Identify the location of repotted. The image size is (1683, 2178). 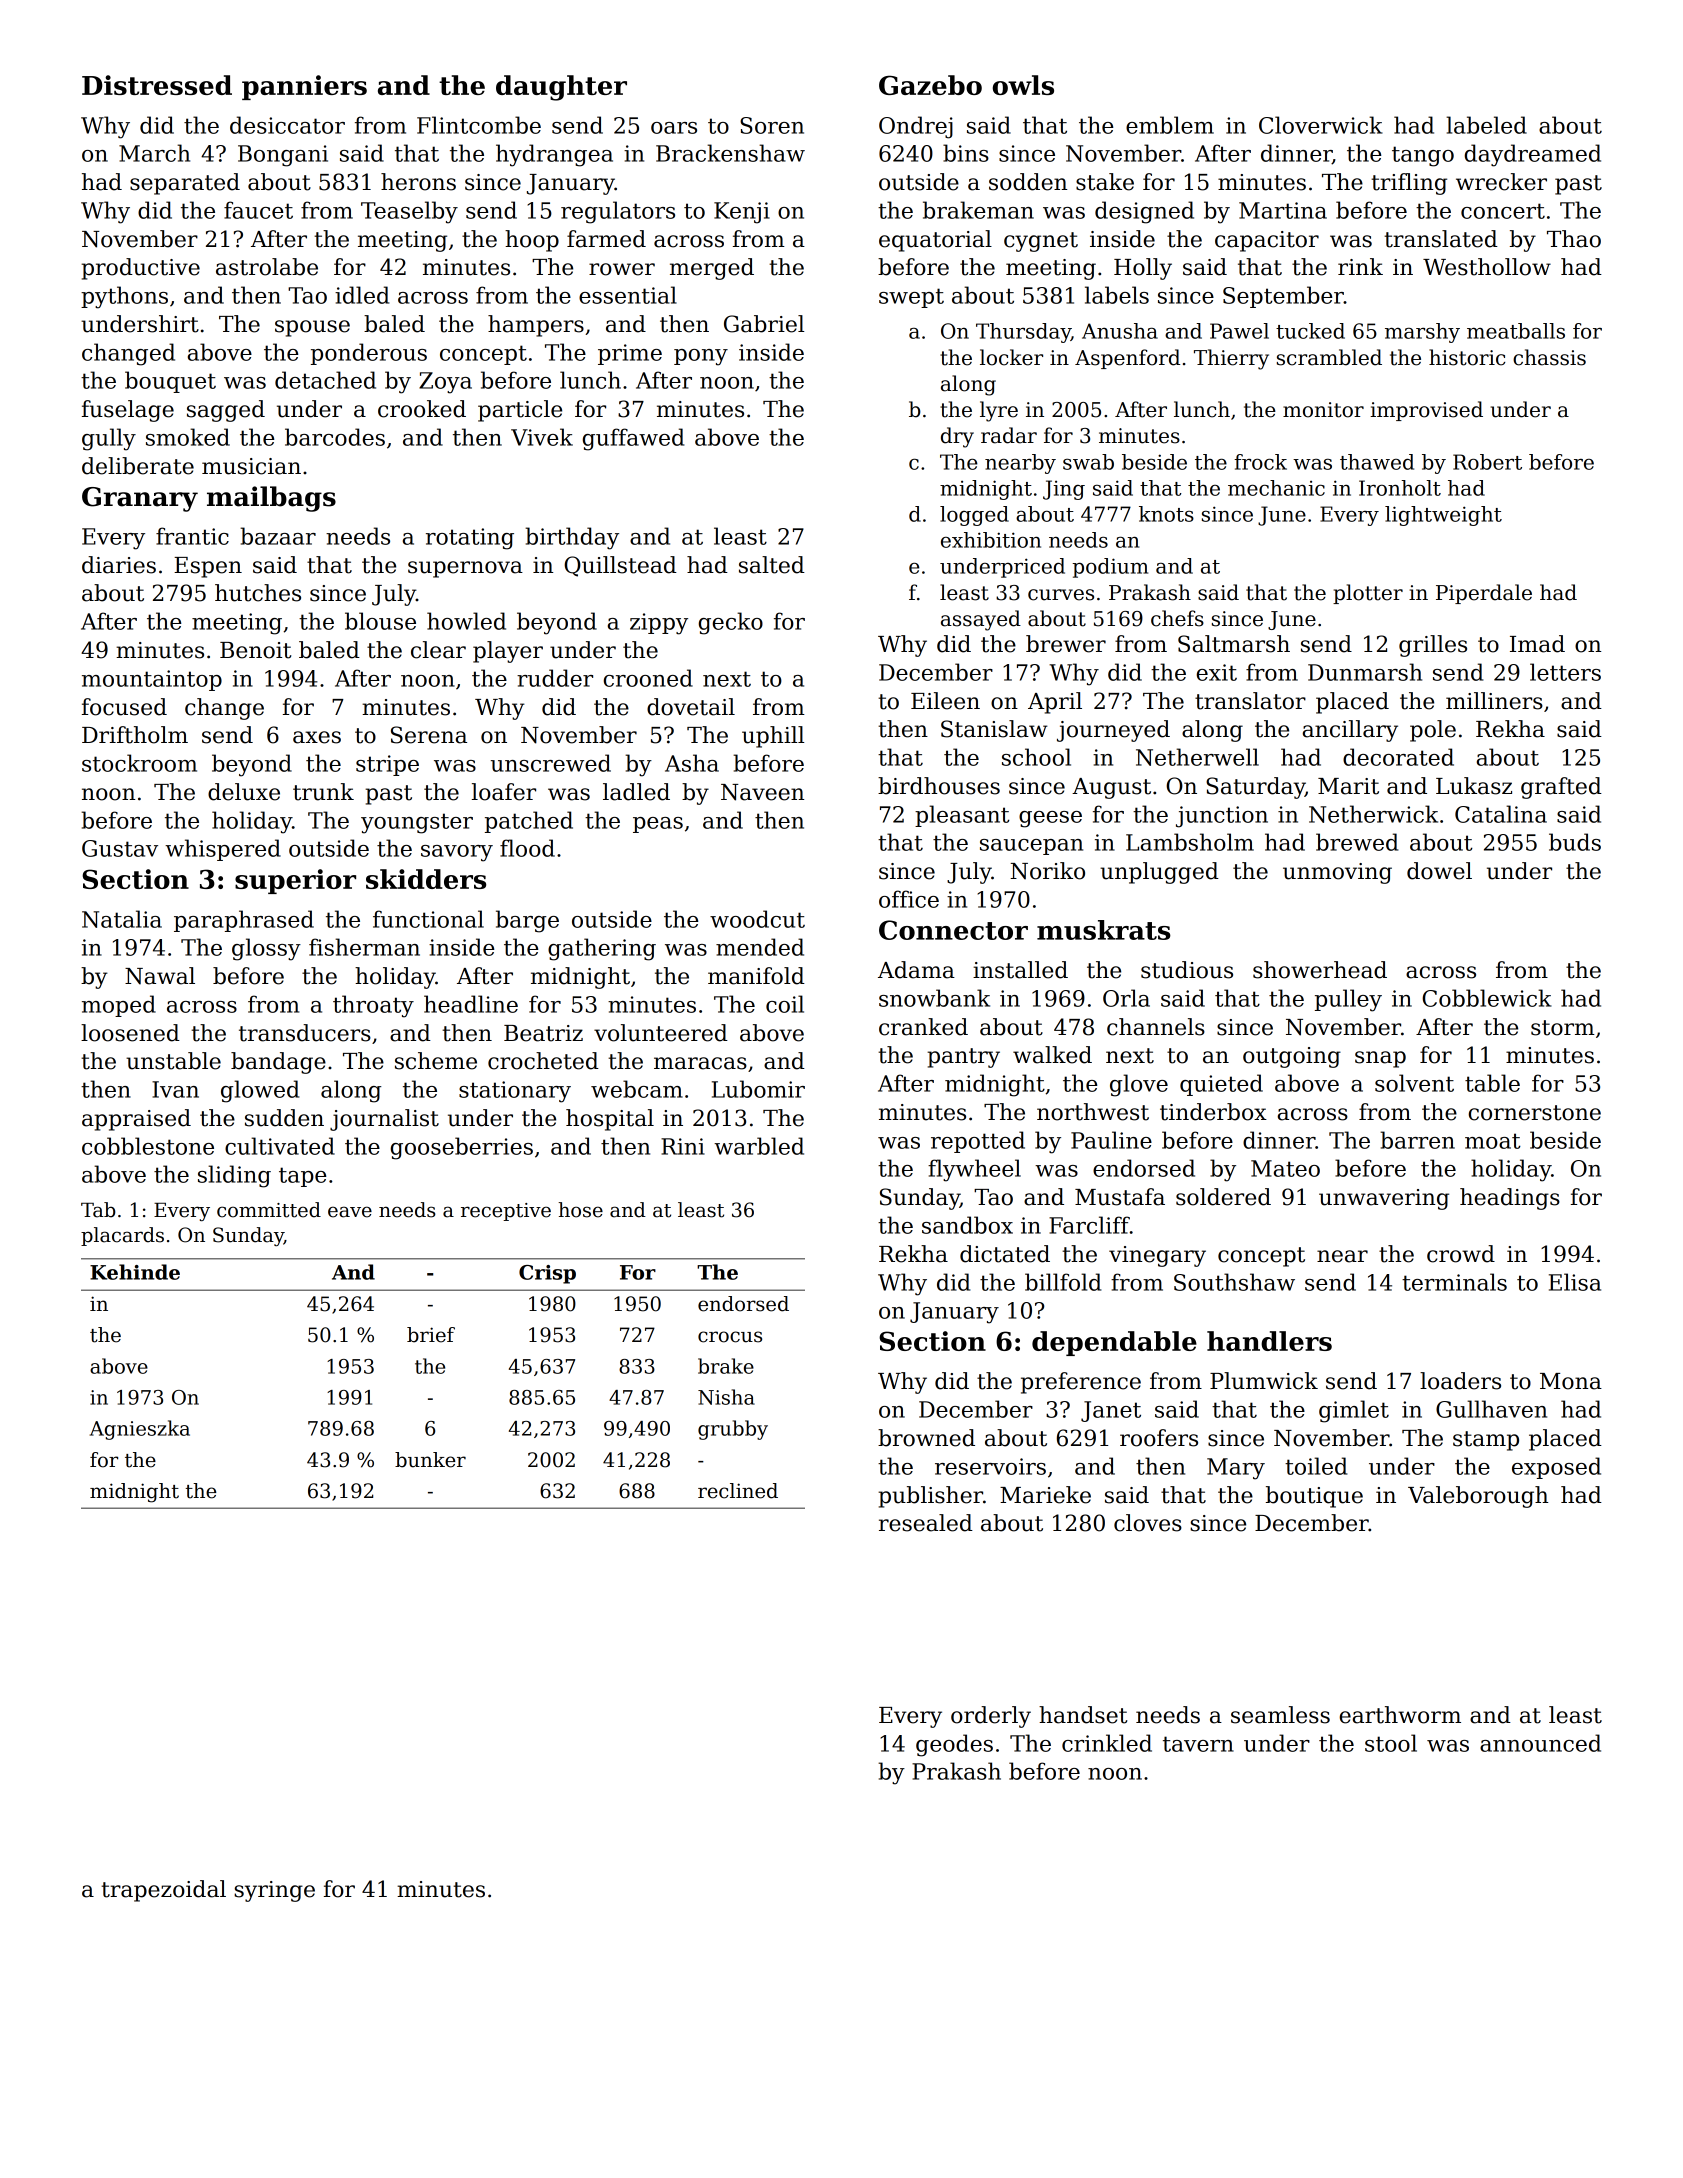
(978, 1142).
